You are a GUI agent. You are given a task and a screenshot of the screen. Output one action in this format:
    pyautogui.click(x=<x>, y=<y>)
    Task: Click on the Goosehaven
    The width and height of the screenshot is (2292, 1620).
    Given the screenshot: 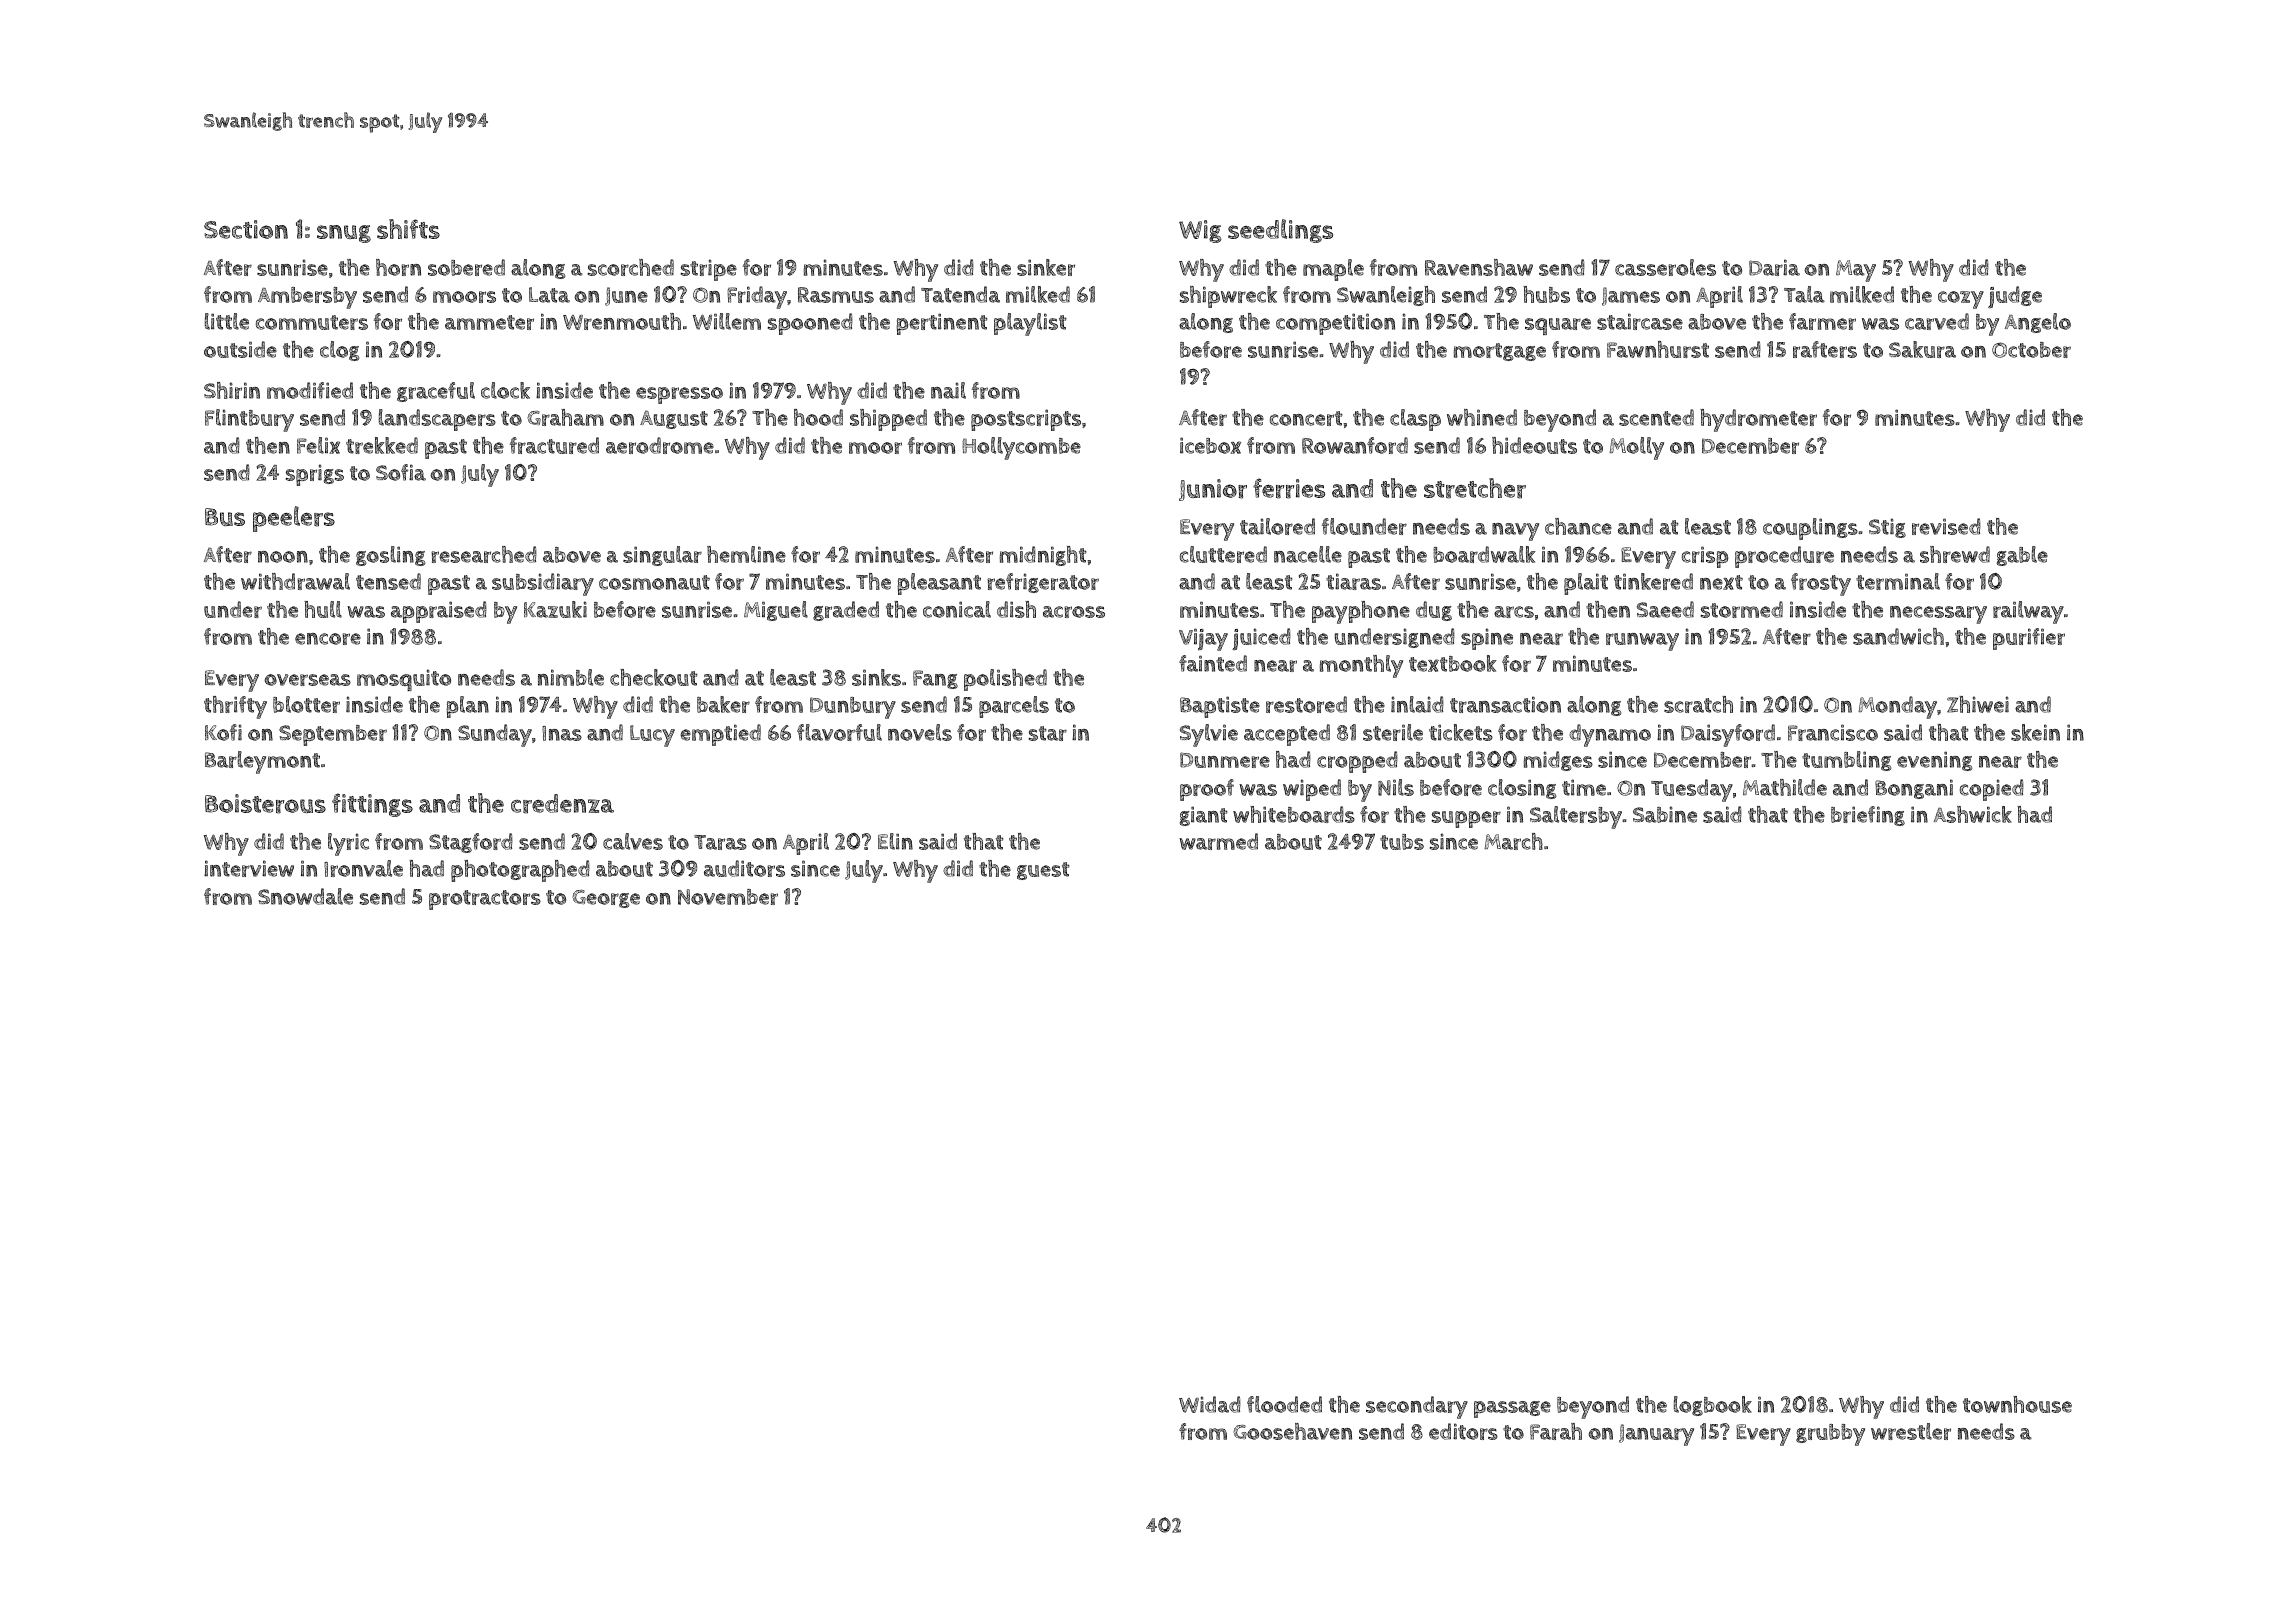 What is the action you would take?
    pyautogui.click(x=1292, y=1431)
